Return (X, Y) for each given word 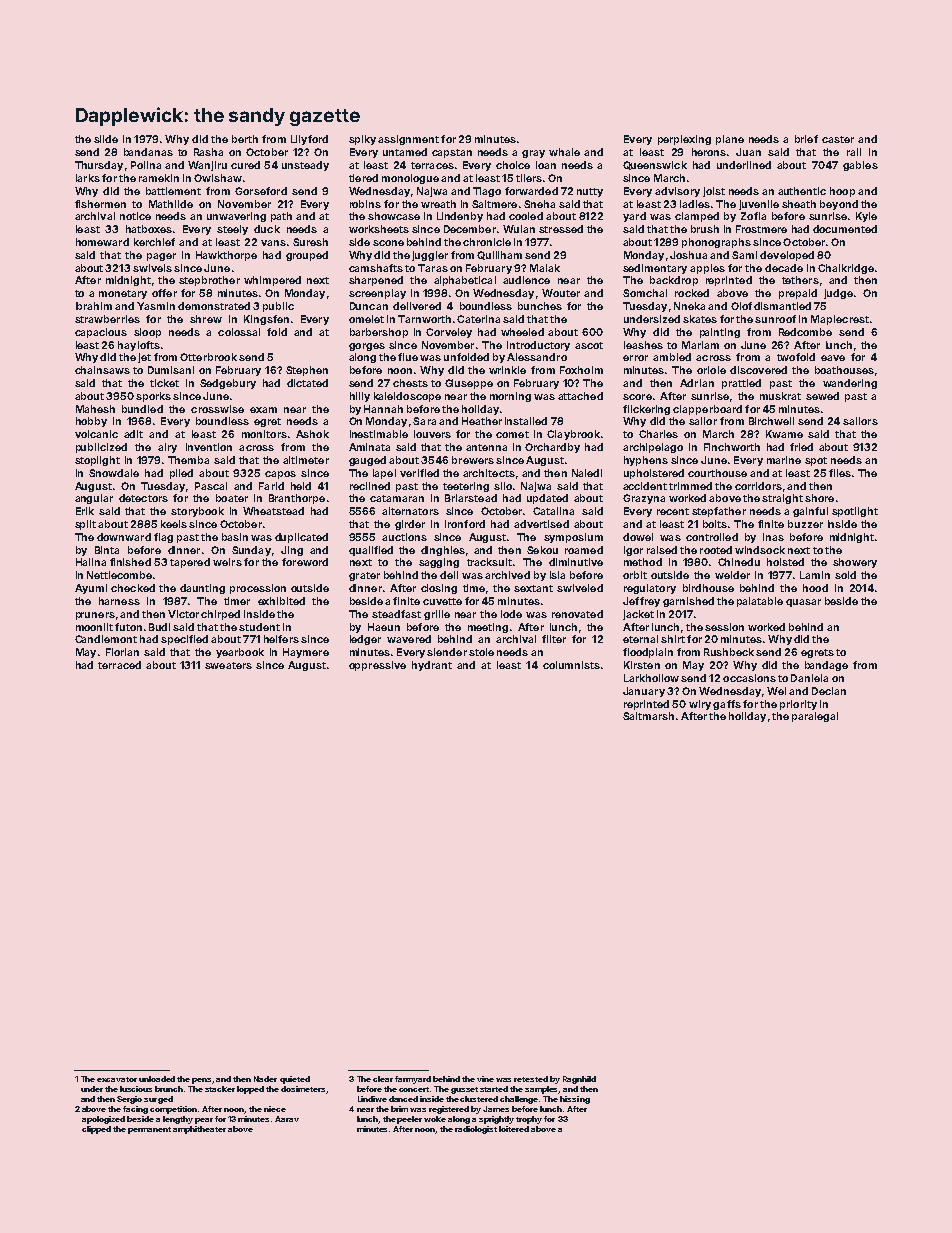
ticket (164, 383)
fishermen (100, 204)
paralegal (815, 717)
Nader (265, 1079)
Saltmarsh (648, 716)
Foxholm (581, 370)
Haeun (384, 627)
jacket (638, 615)
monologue (410, 179)
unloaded (157, 1079)
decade (784, 268)
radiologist (476, 1130)
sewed (822, 396)
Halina (91, 562)
